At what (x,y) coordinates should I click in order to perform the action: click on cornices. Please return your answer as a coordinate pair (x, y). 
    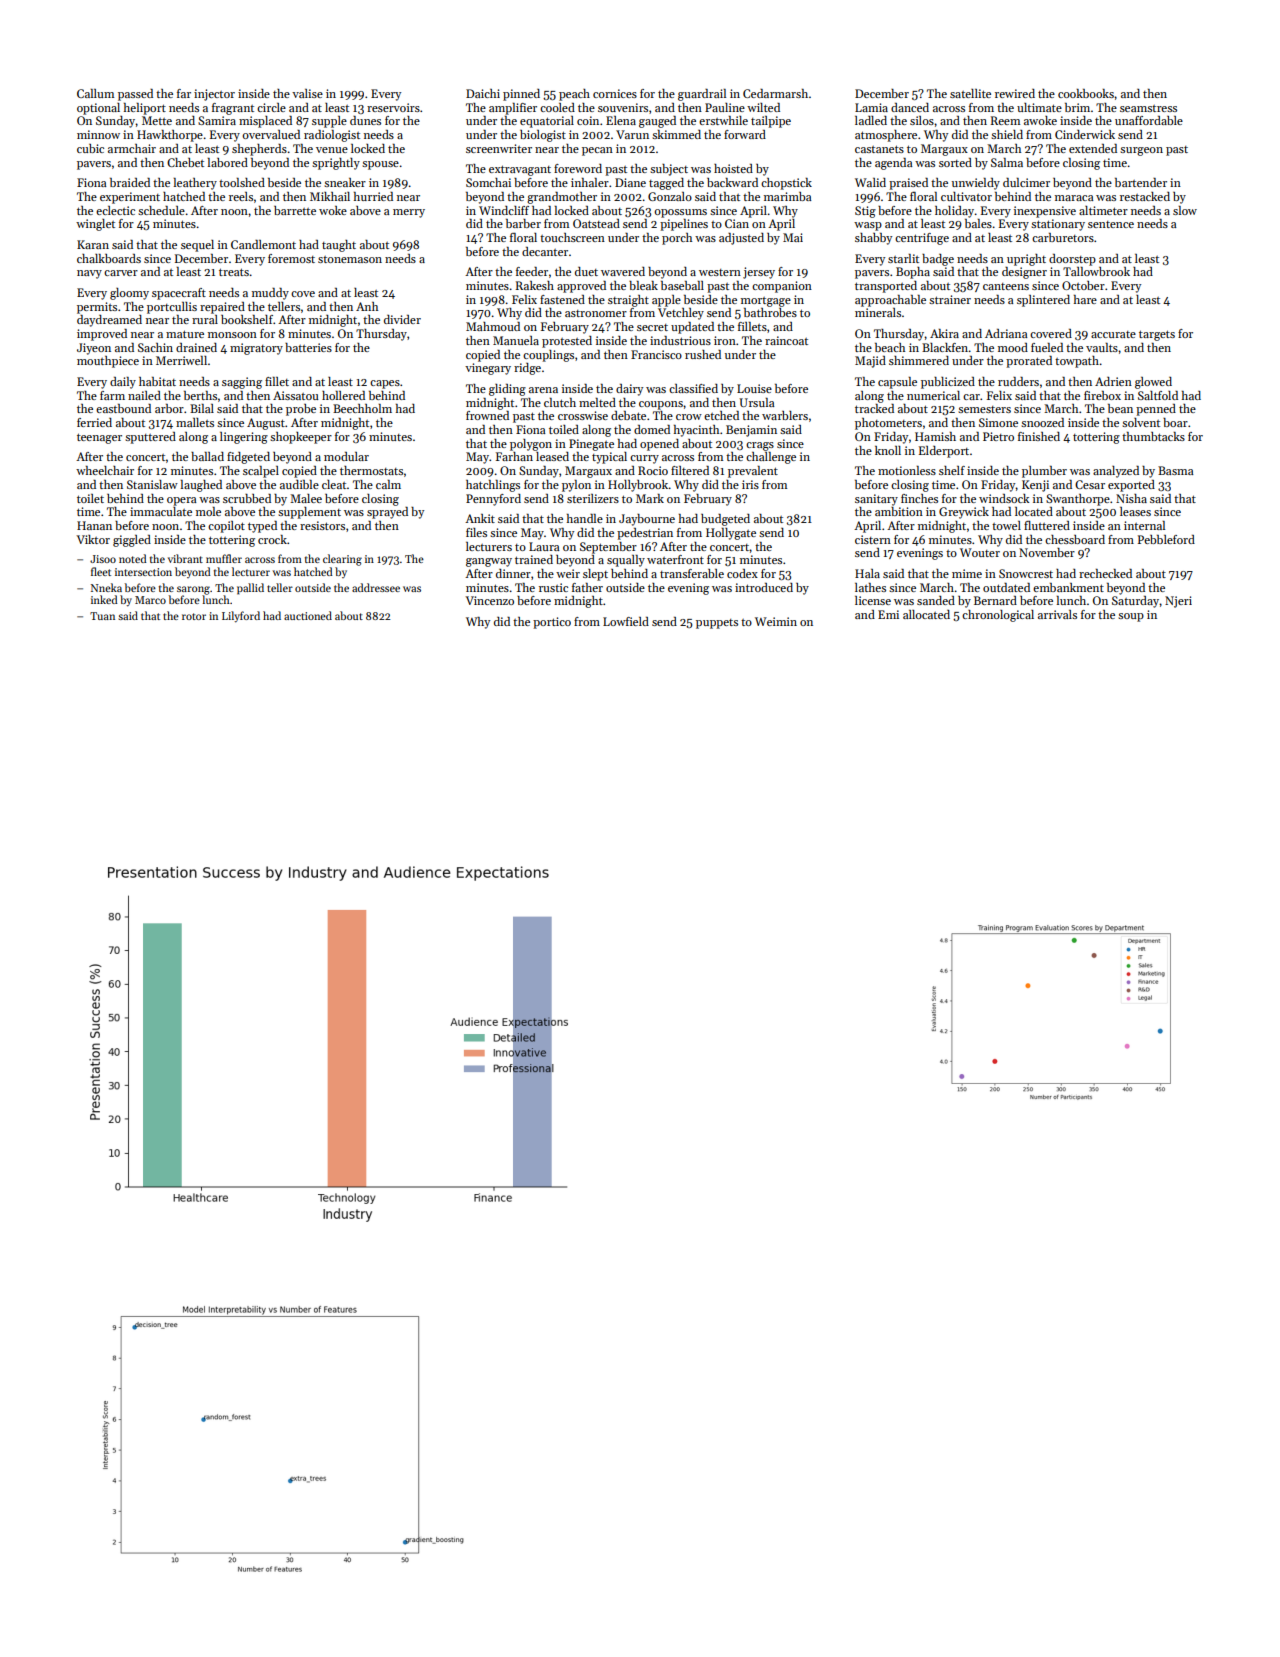
    Looking at the image, I should click on (615, 93).
